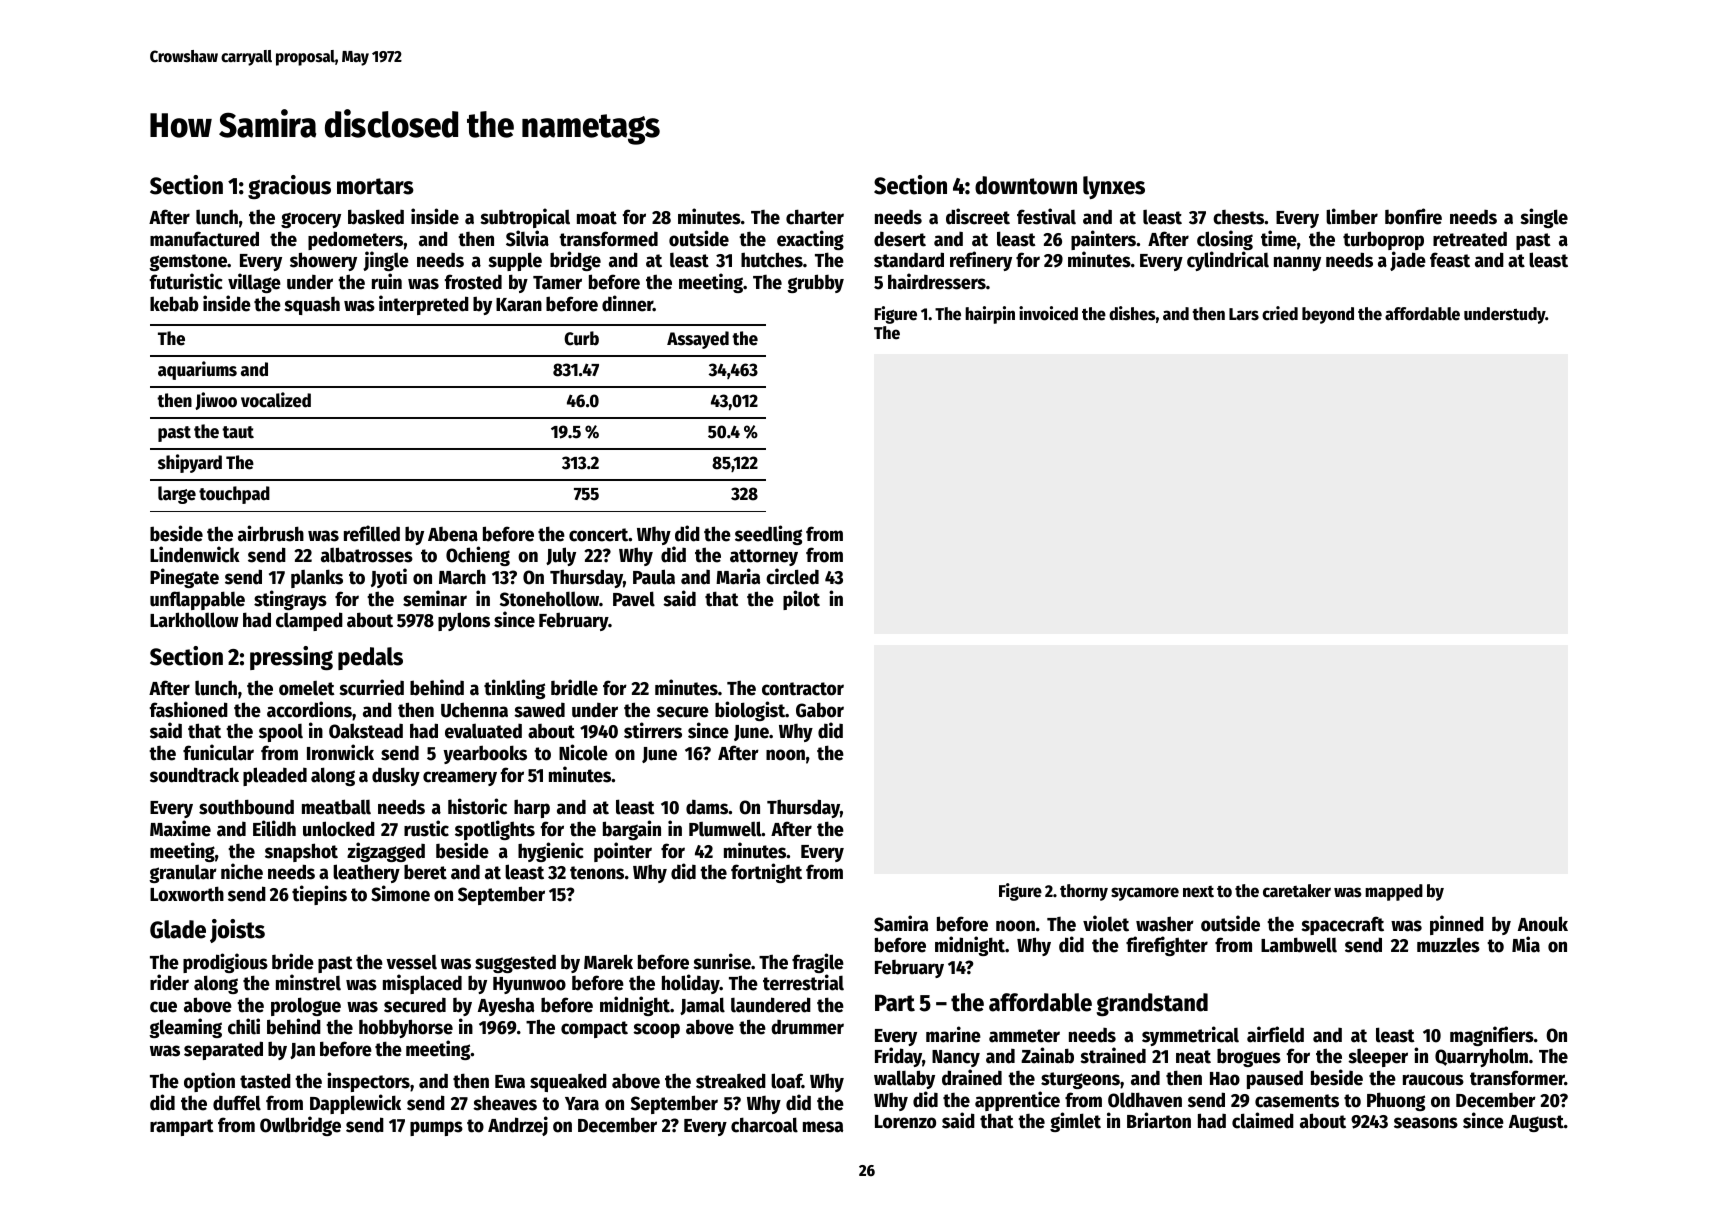  I want to click on lynxes, so click(1114, 187).
